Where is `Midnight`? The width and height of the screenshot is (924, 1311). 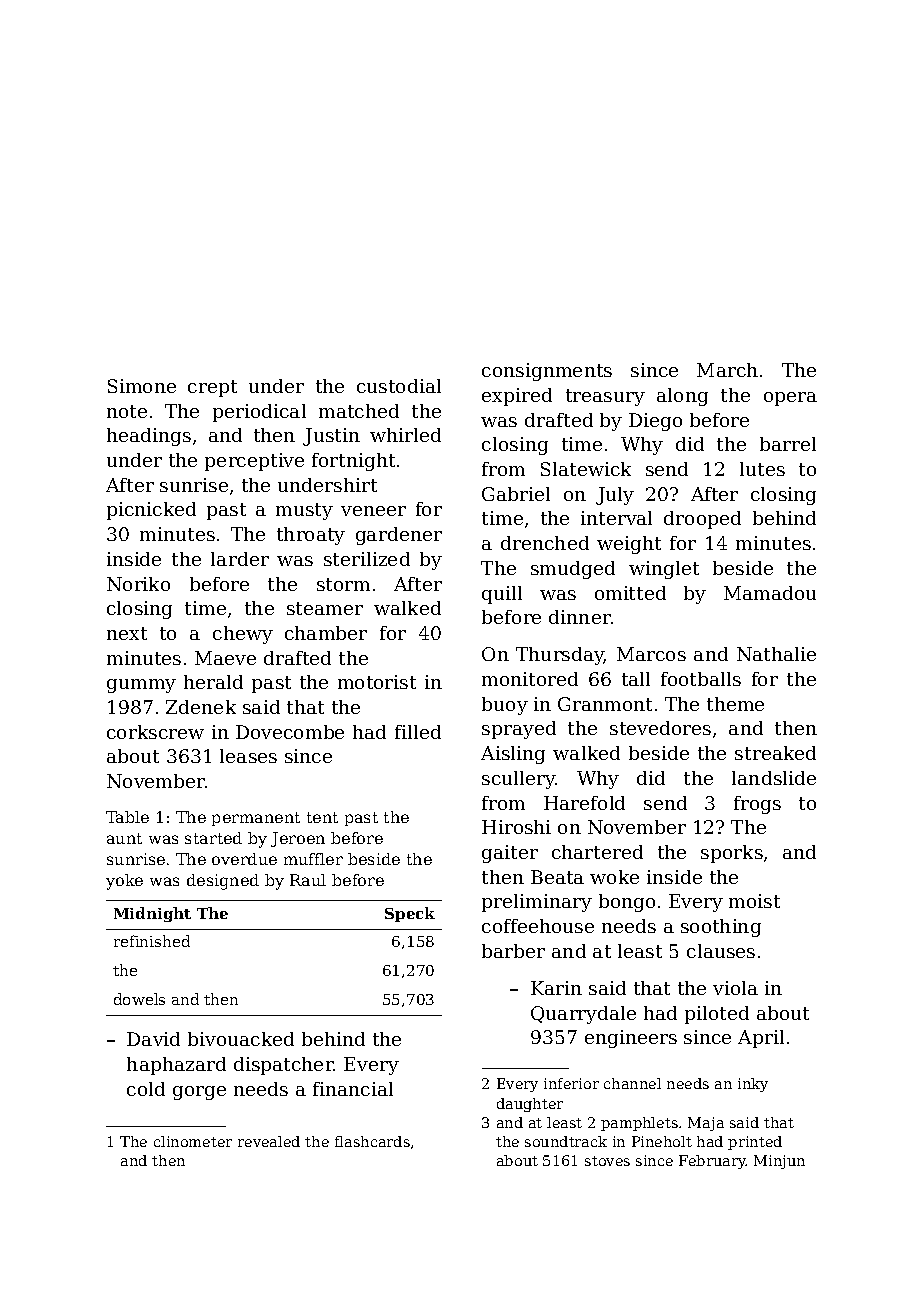 Midnight is located at coordinates (152, 914).
